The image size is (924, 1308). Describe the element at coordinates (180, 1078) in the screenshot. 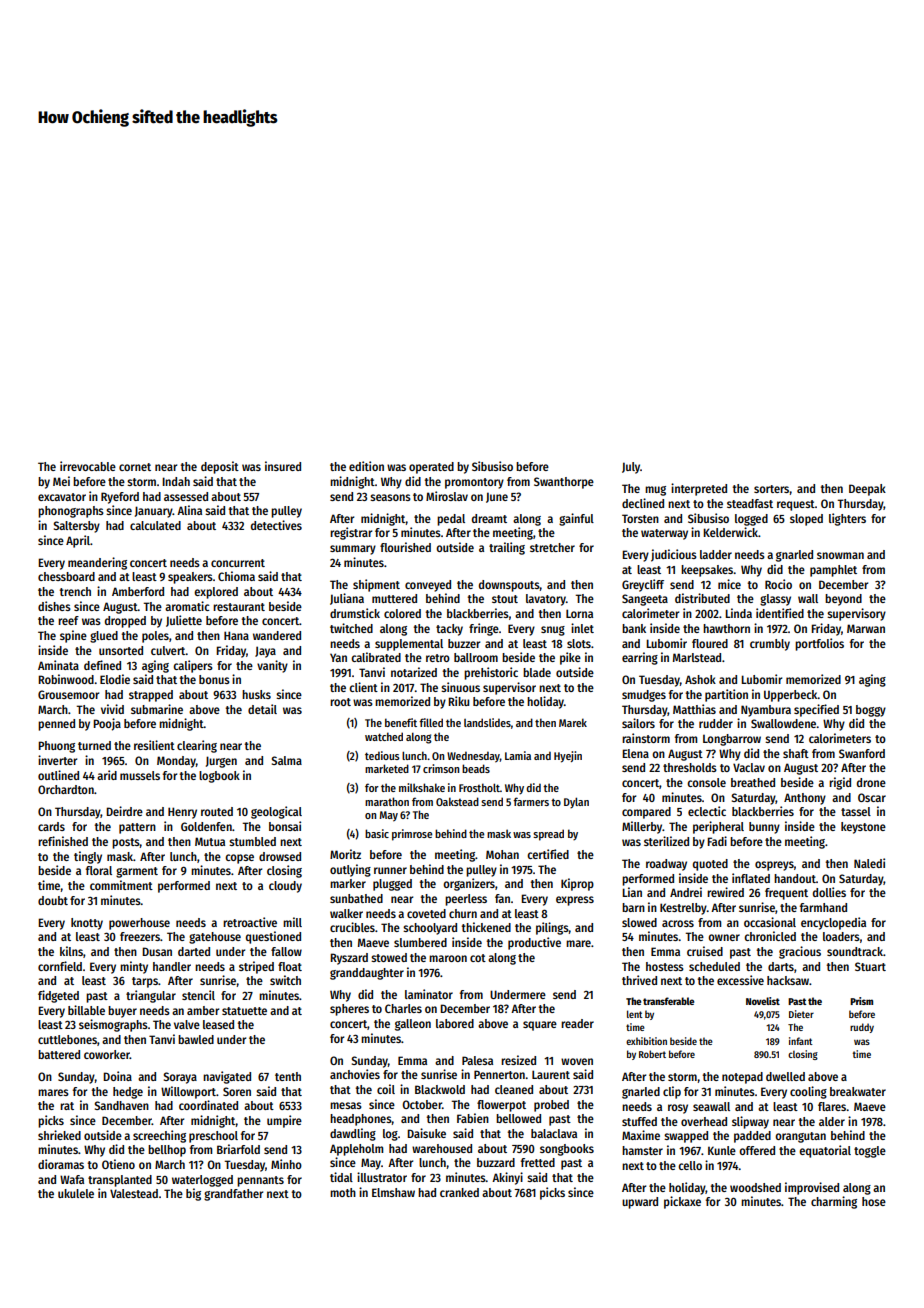

I see `Soraya` at that location.
